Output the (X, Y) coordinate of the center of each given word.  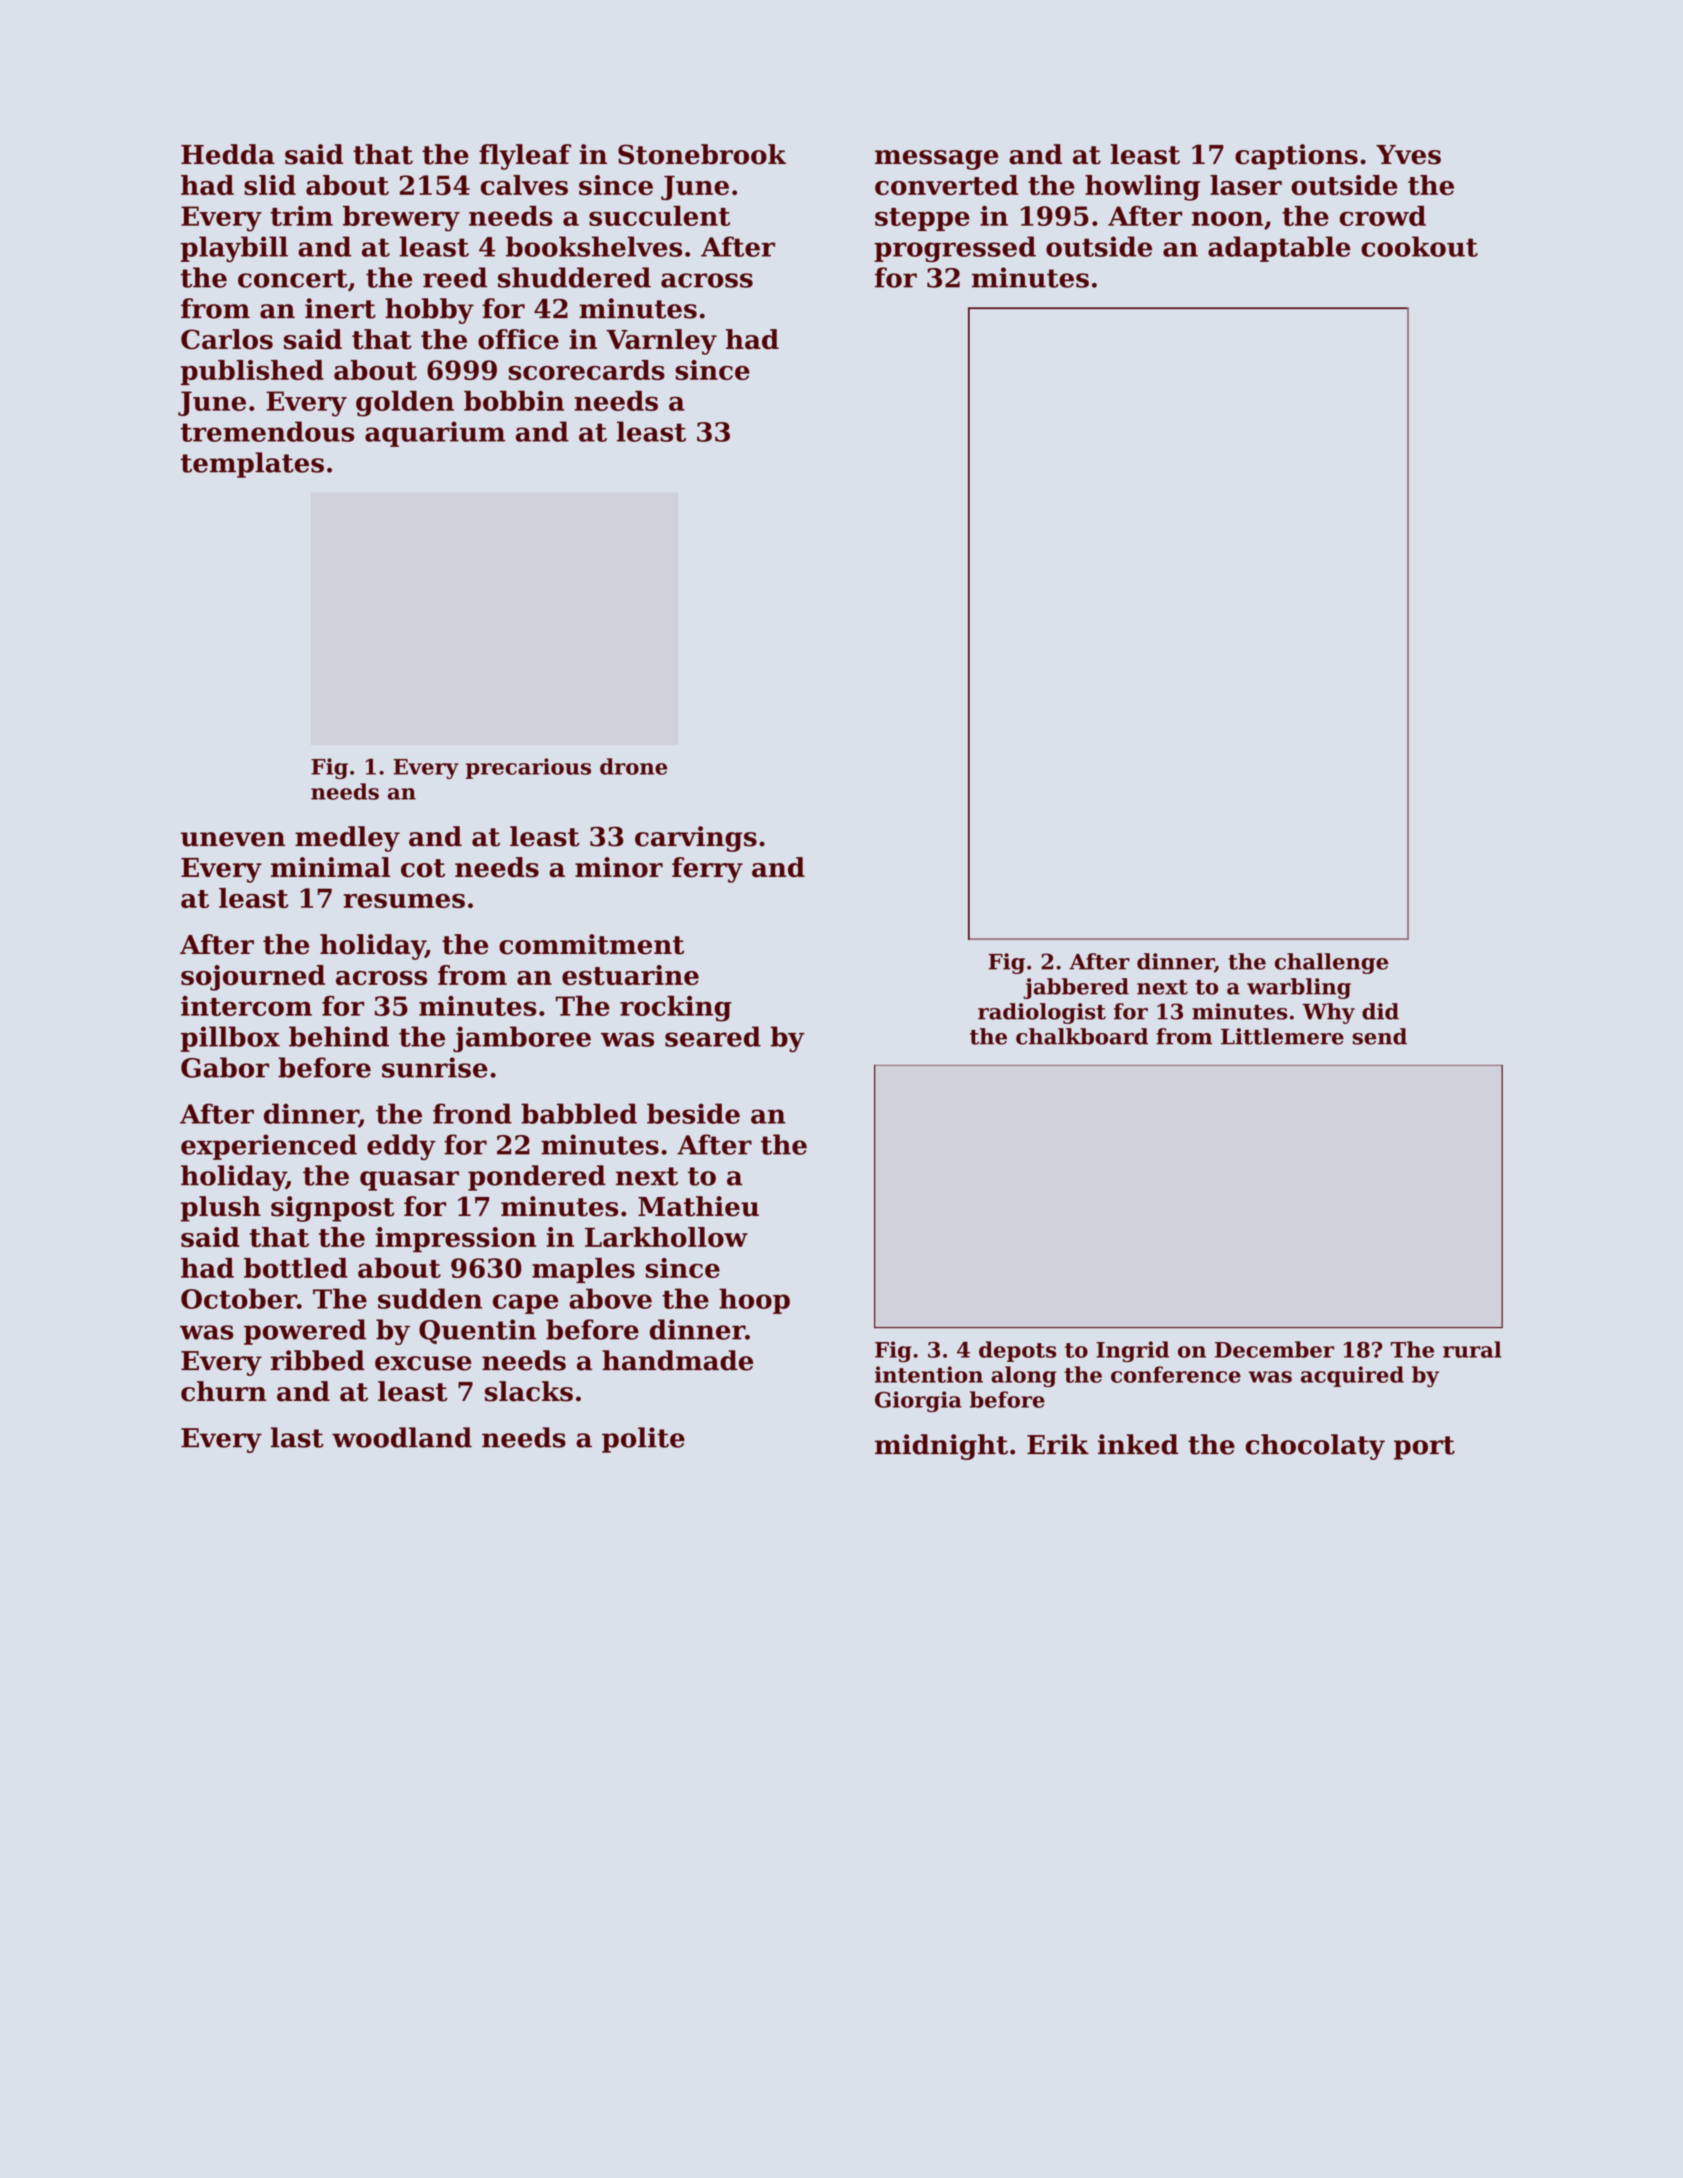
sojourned (253, 978)
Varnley (661, 342)
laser (1246, 185)
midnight (941, 1447)
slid (270, 185)
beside (693, 1113)
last (297, 1437)
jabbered (1076, 988)
